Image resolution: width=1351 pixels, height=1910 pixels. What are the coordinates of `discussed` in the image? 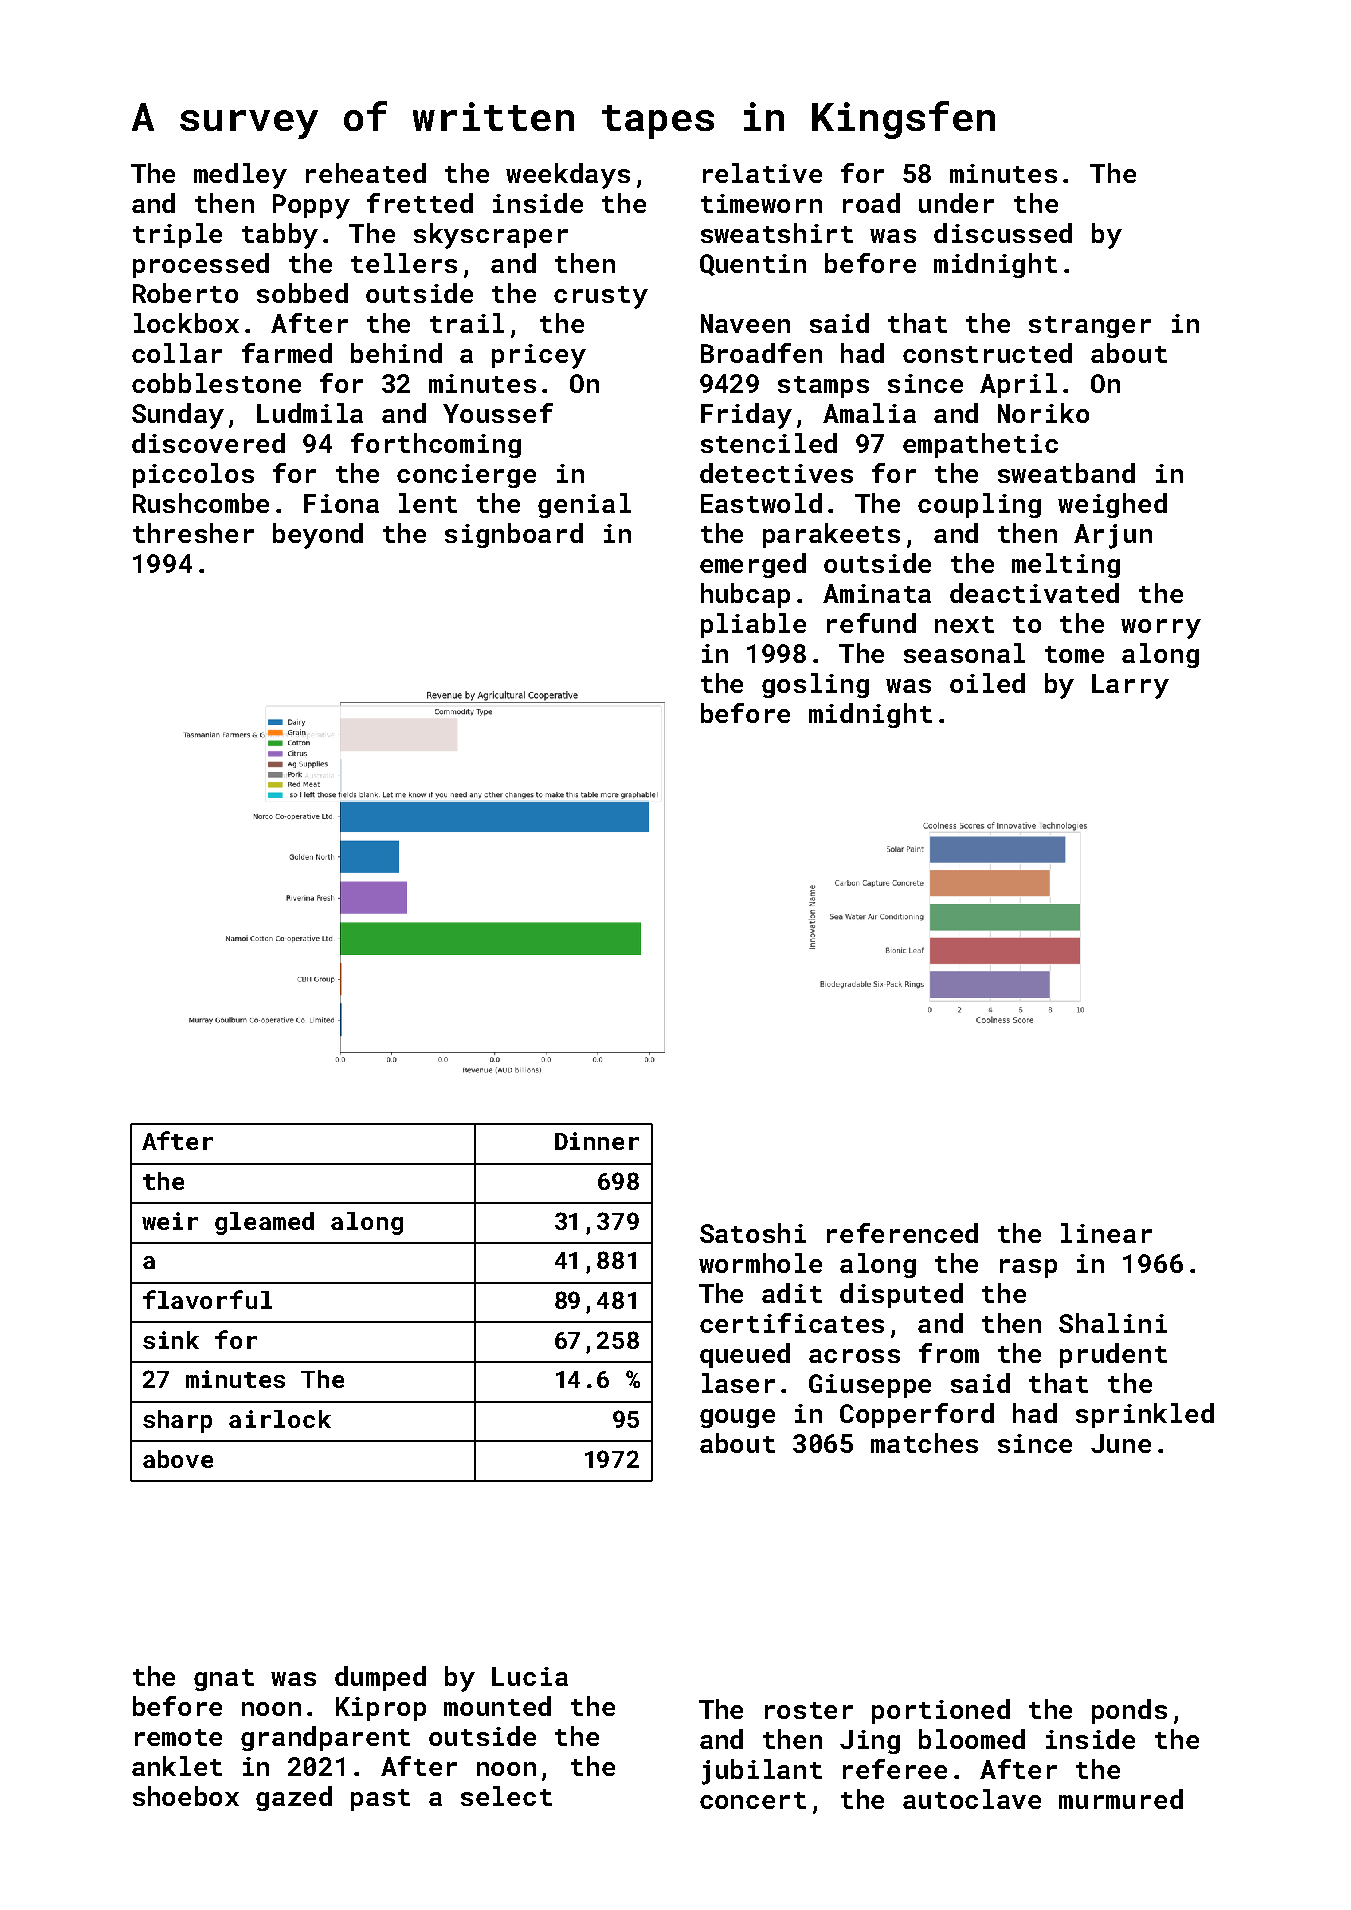 It's located at (1003, 233).
